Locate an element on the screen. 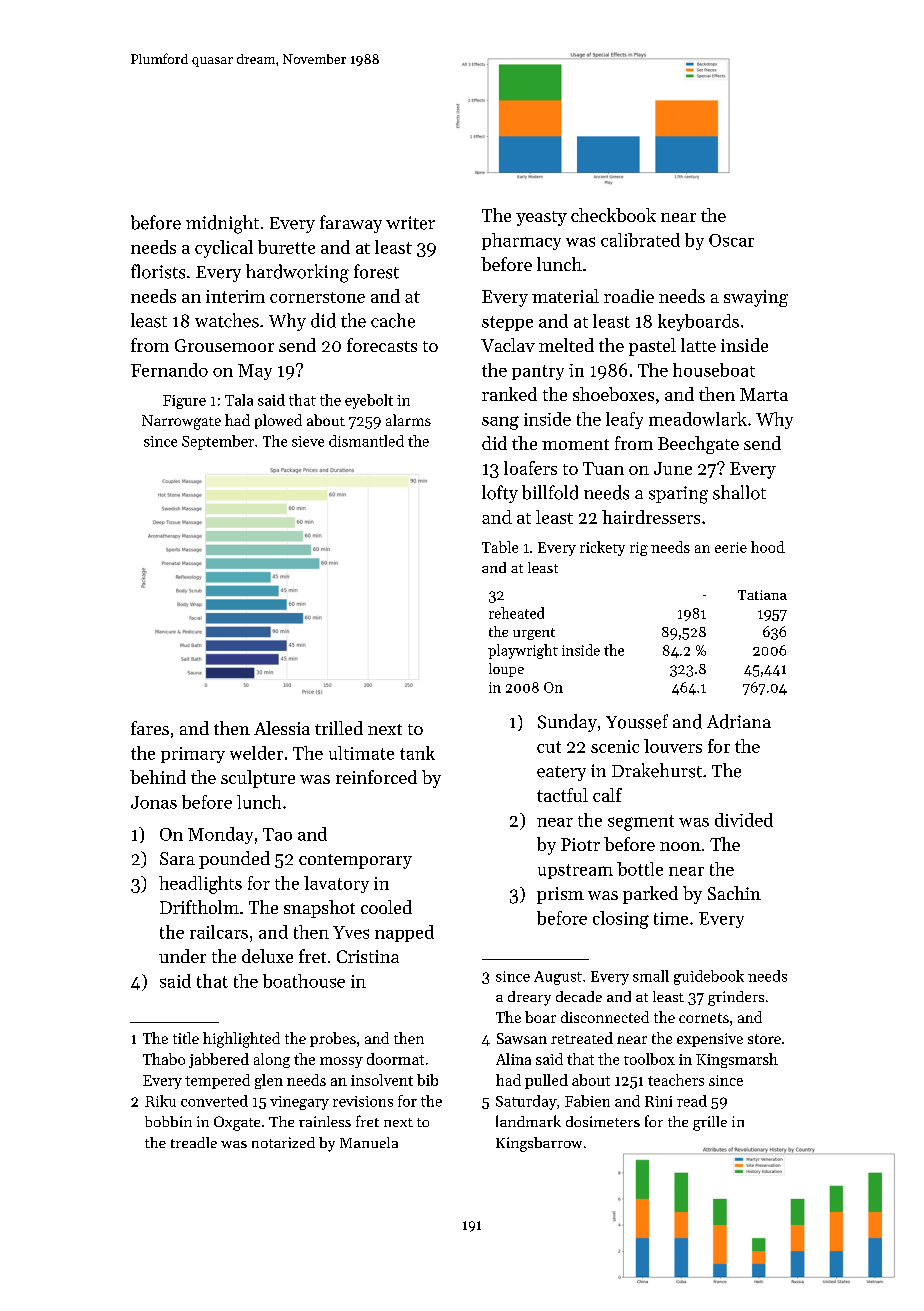 The image size is (924, 1311). Youssef is located at coordinates (637, 721).
